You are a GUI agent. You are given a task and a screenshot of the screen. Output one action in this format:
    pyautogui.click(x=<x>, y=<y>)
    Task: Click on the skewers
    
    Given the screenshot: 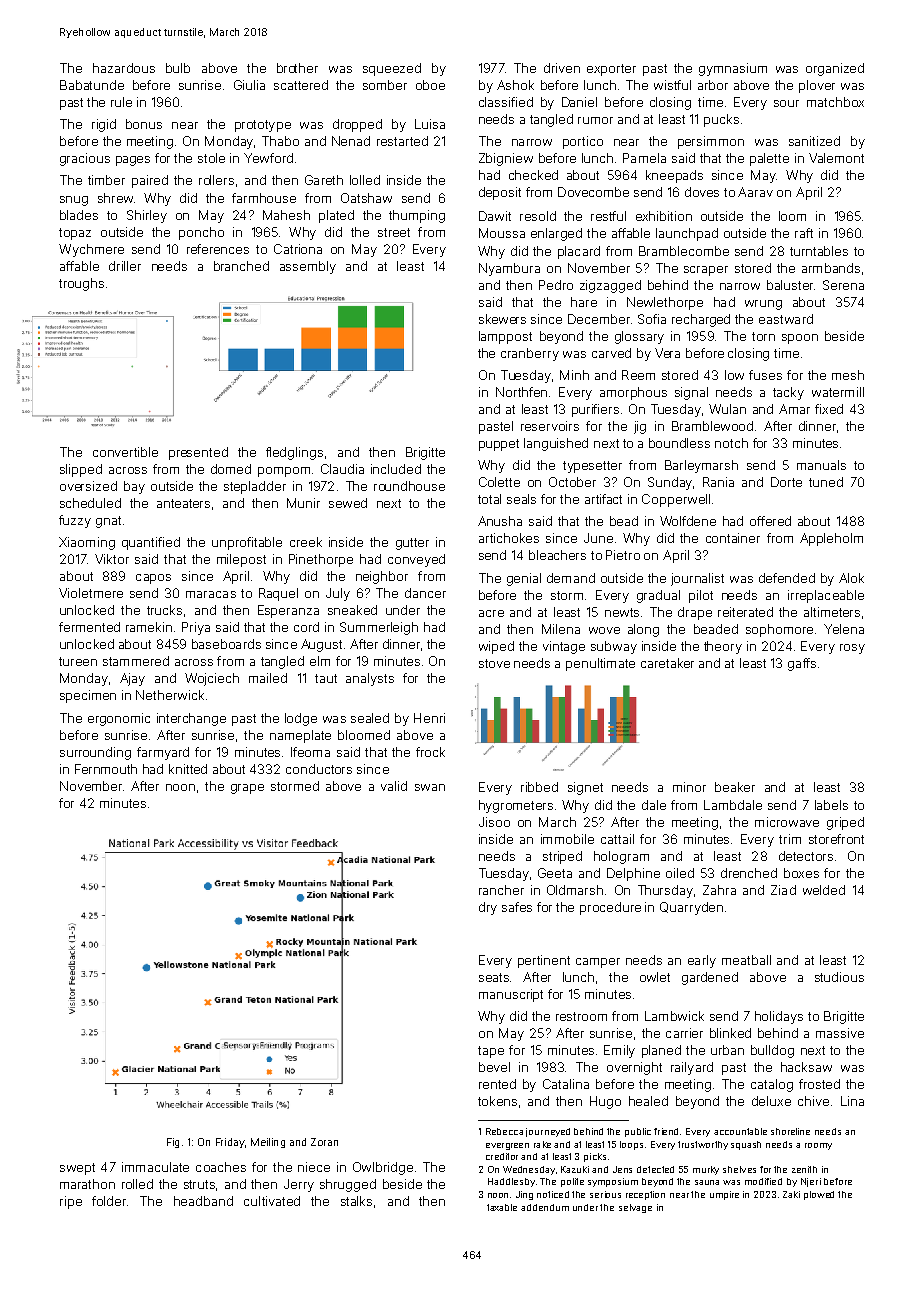 What is the action you would take?
    pyautogui.click(x=502, y=319)
